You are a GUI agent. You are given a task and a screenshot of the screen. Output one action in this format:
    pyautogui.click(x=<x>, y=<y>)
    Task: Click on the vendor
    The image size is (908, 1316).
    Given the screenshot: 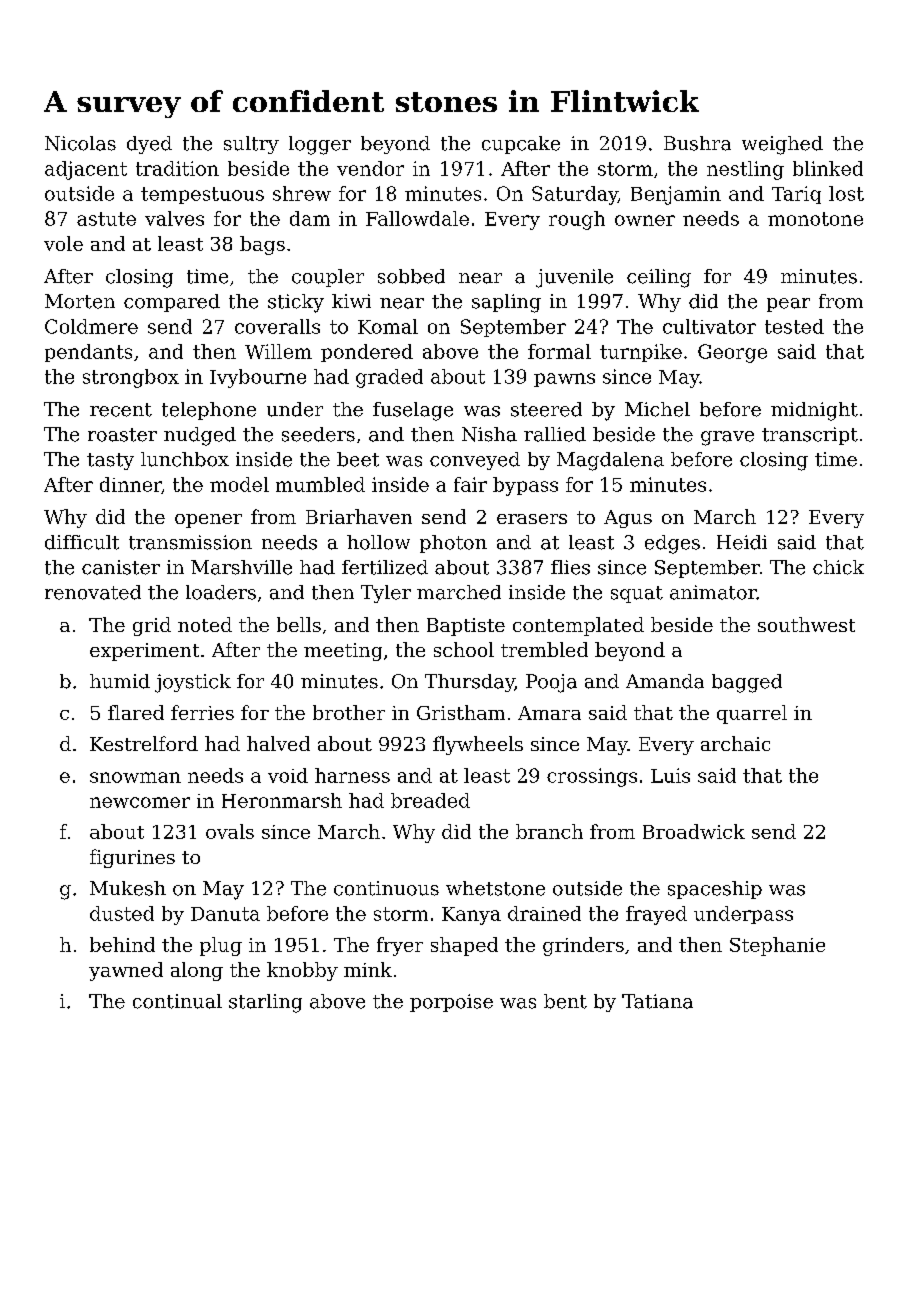 What is the action you would take?
    pyautogui.click(x=370, y=168)
